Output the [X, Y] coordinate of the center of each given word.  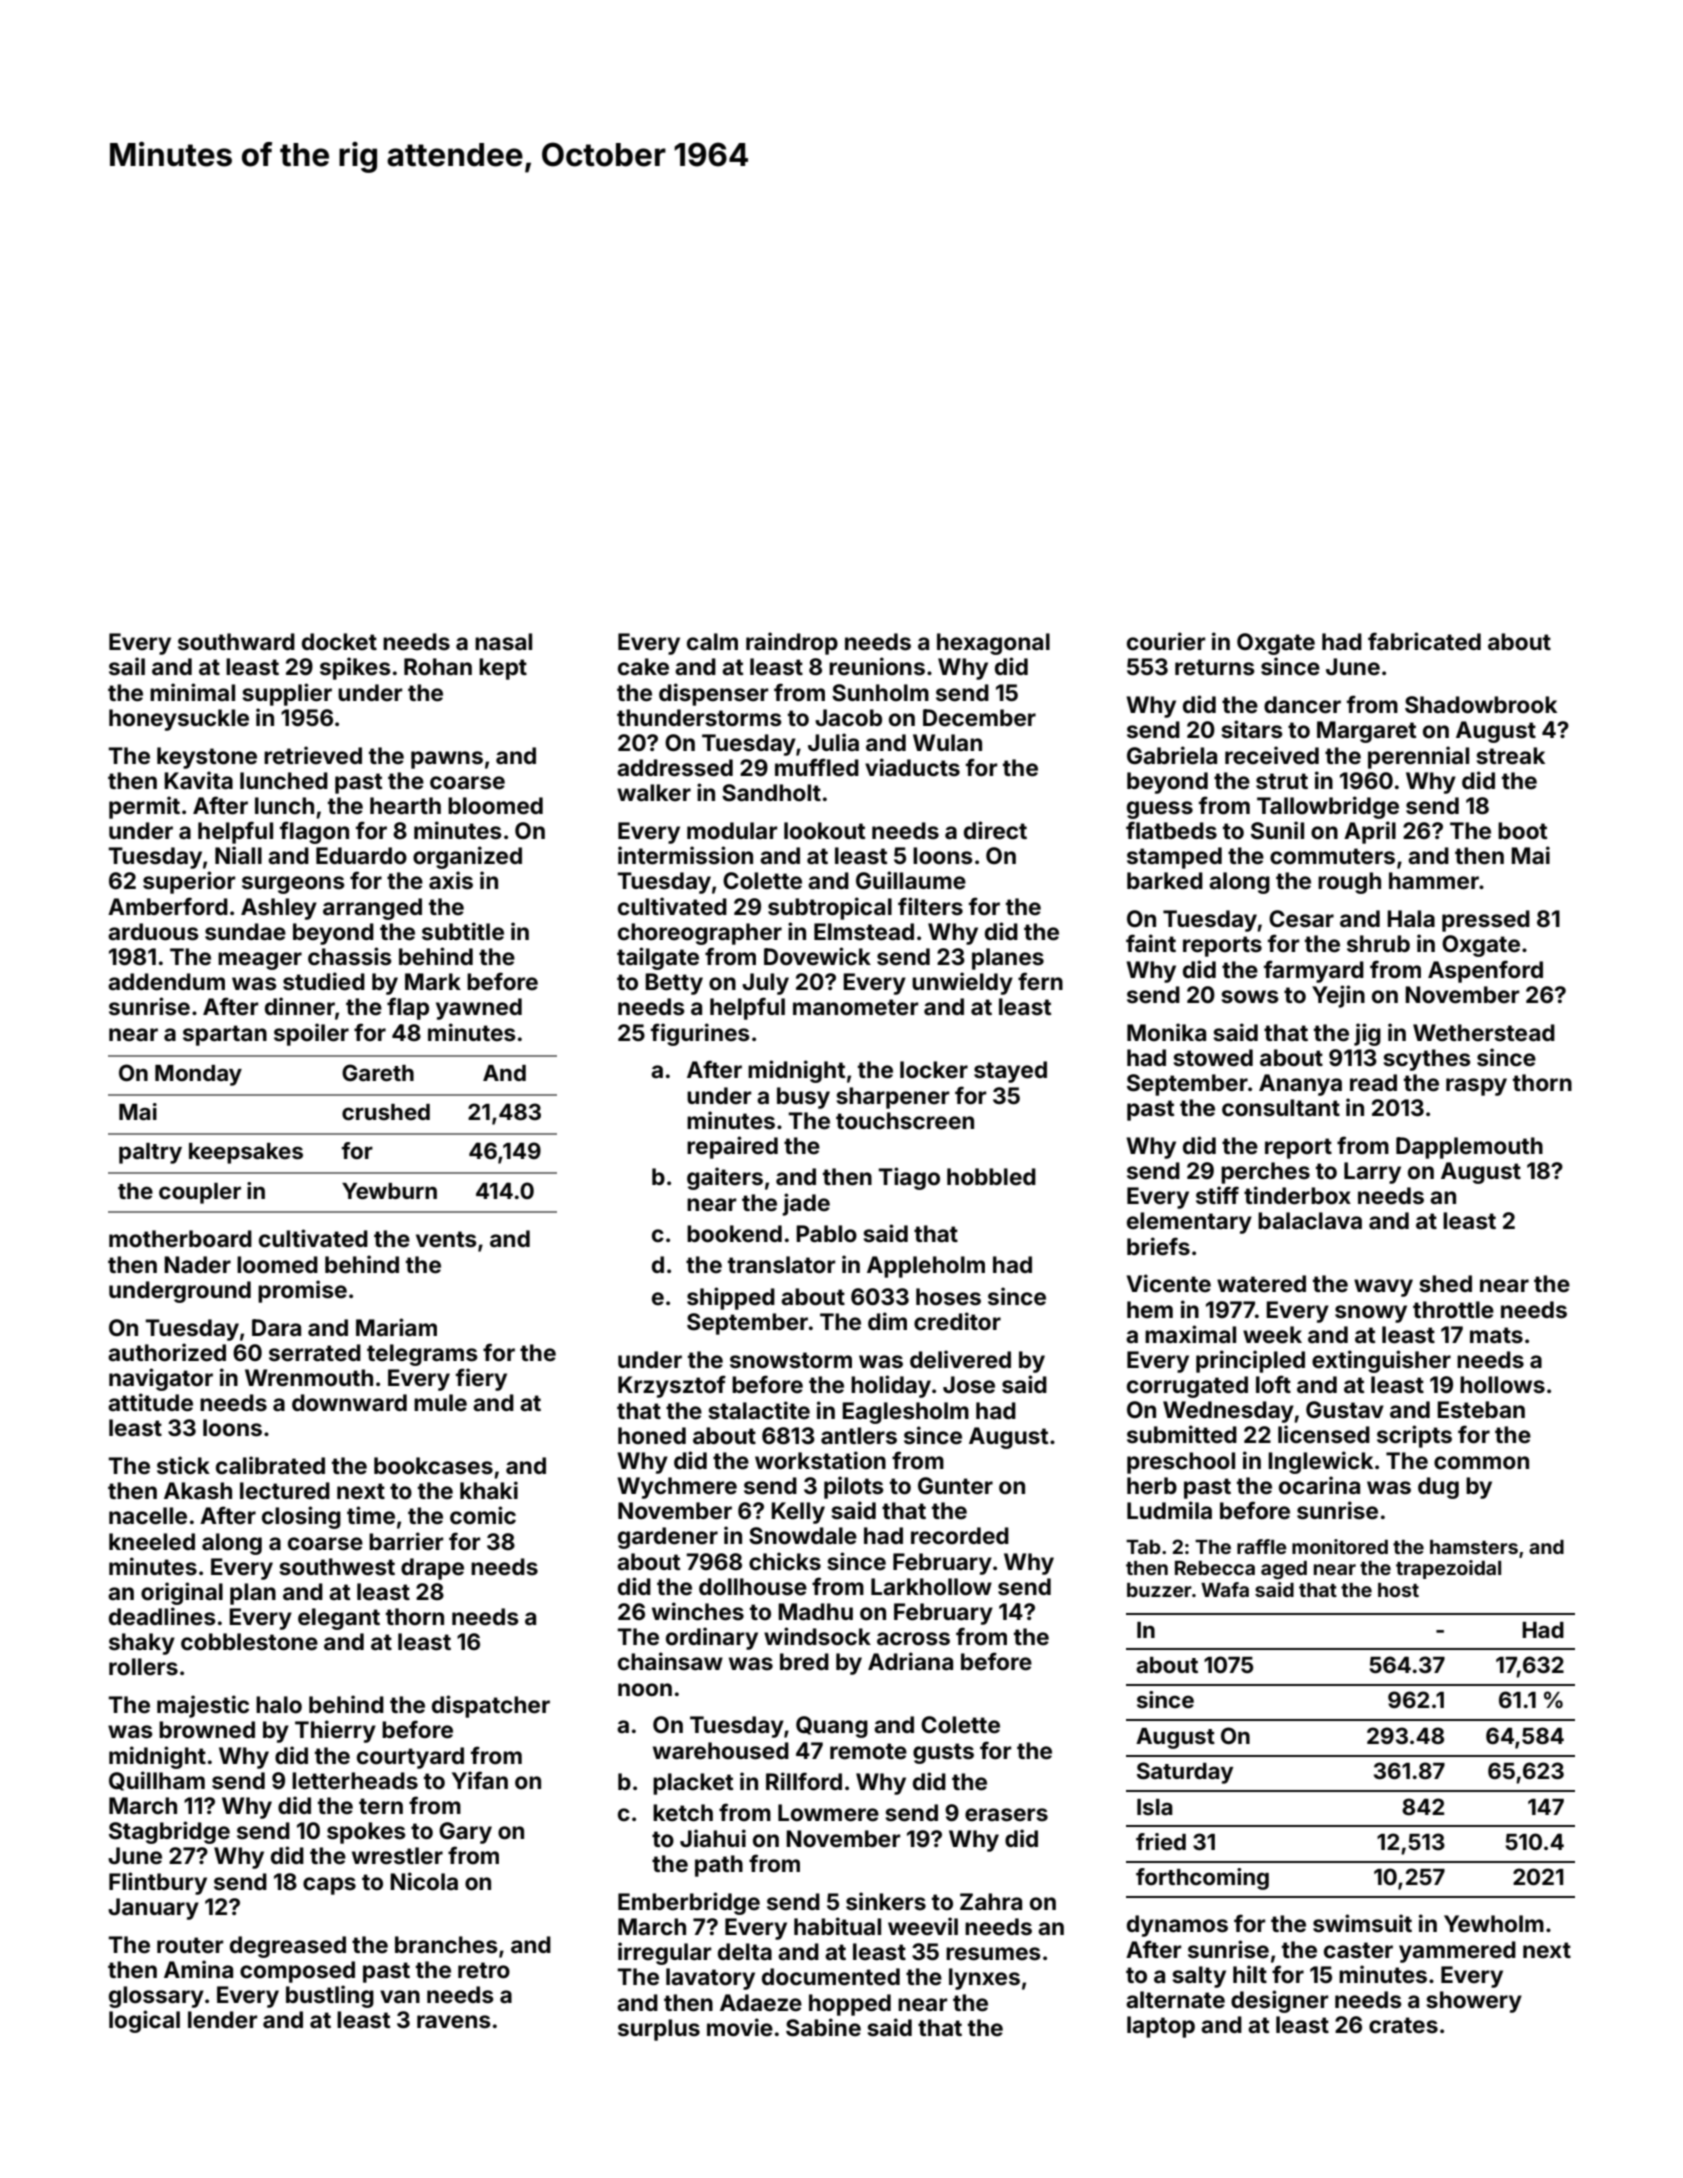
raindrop [792, 643]
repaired [732, 1147]
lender [223, 2020]
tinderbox [1297, 1195]
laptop [1161, 2027]
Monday [198, 1075]
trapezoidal [1448, 1569]
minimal [192, 692]
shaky [142, 1644]
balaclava [1310, 1221]
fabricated [1424, 641]
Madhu [815, 1611]
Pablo [826, 1234]
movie [740, 2027]
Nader [197, 1265]
